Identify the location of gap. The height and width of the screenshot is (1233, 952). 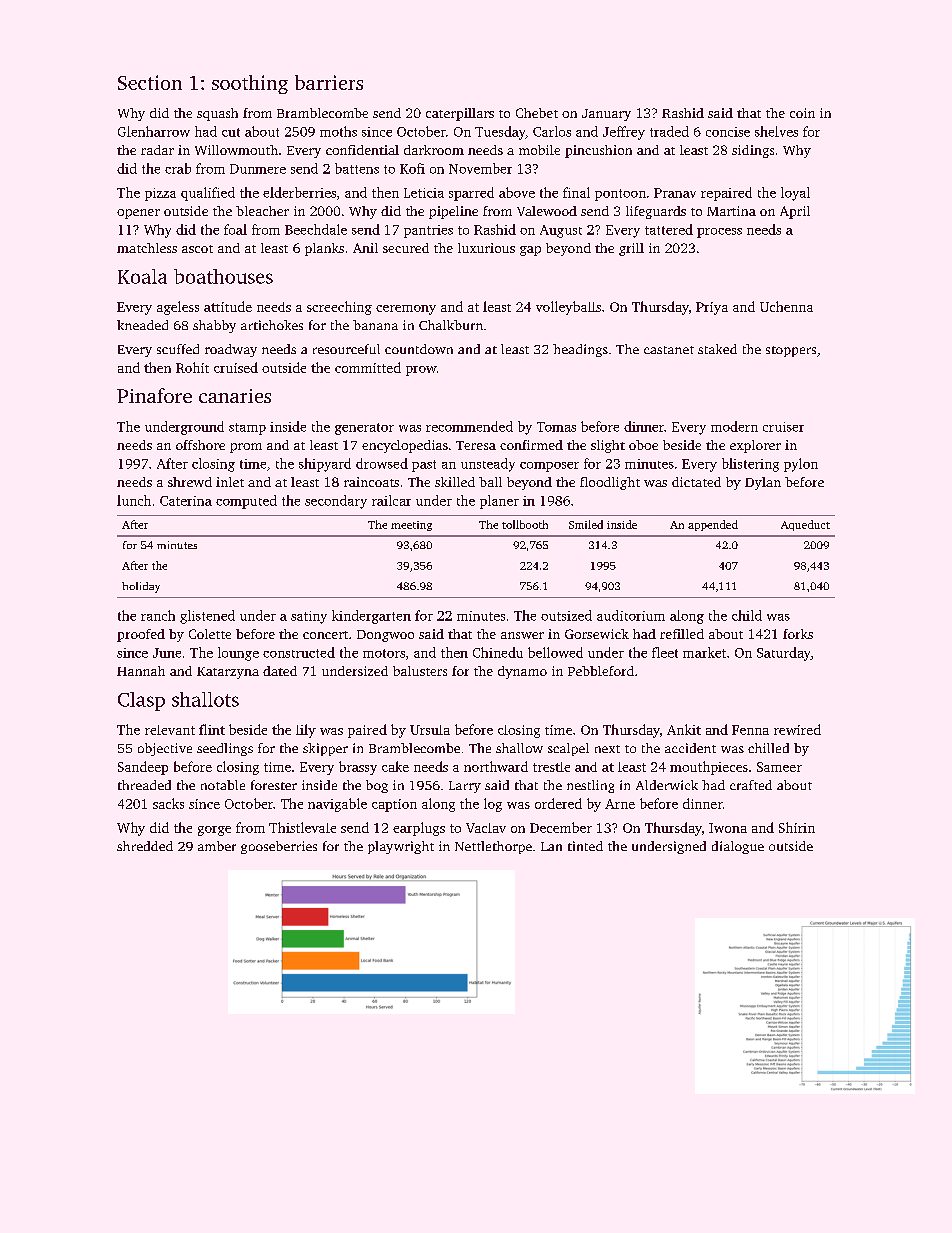
(530, 251).
